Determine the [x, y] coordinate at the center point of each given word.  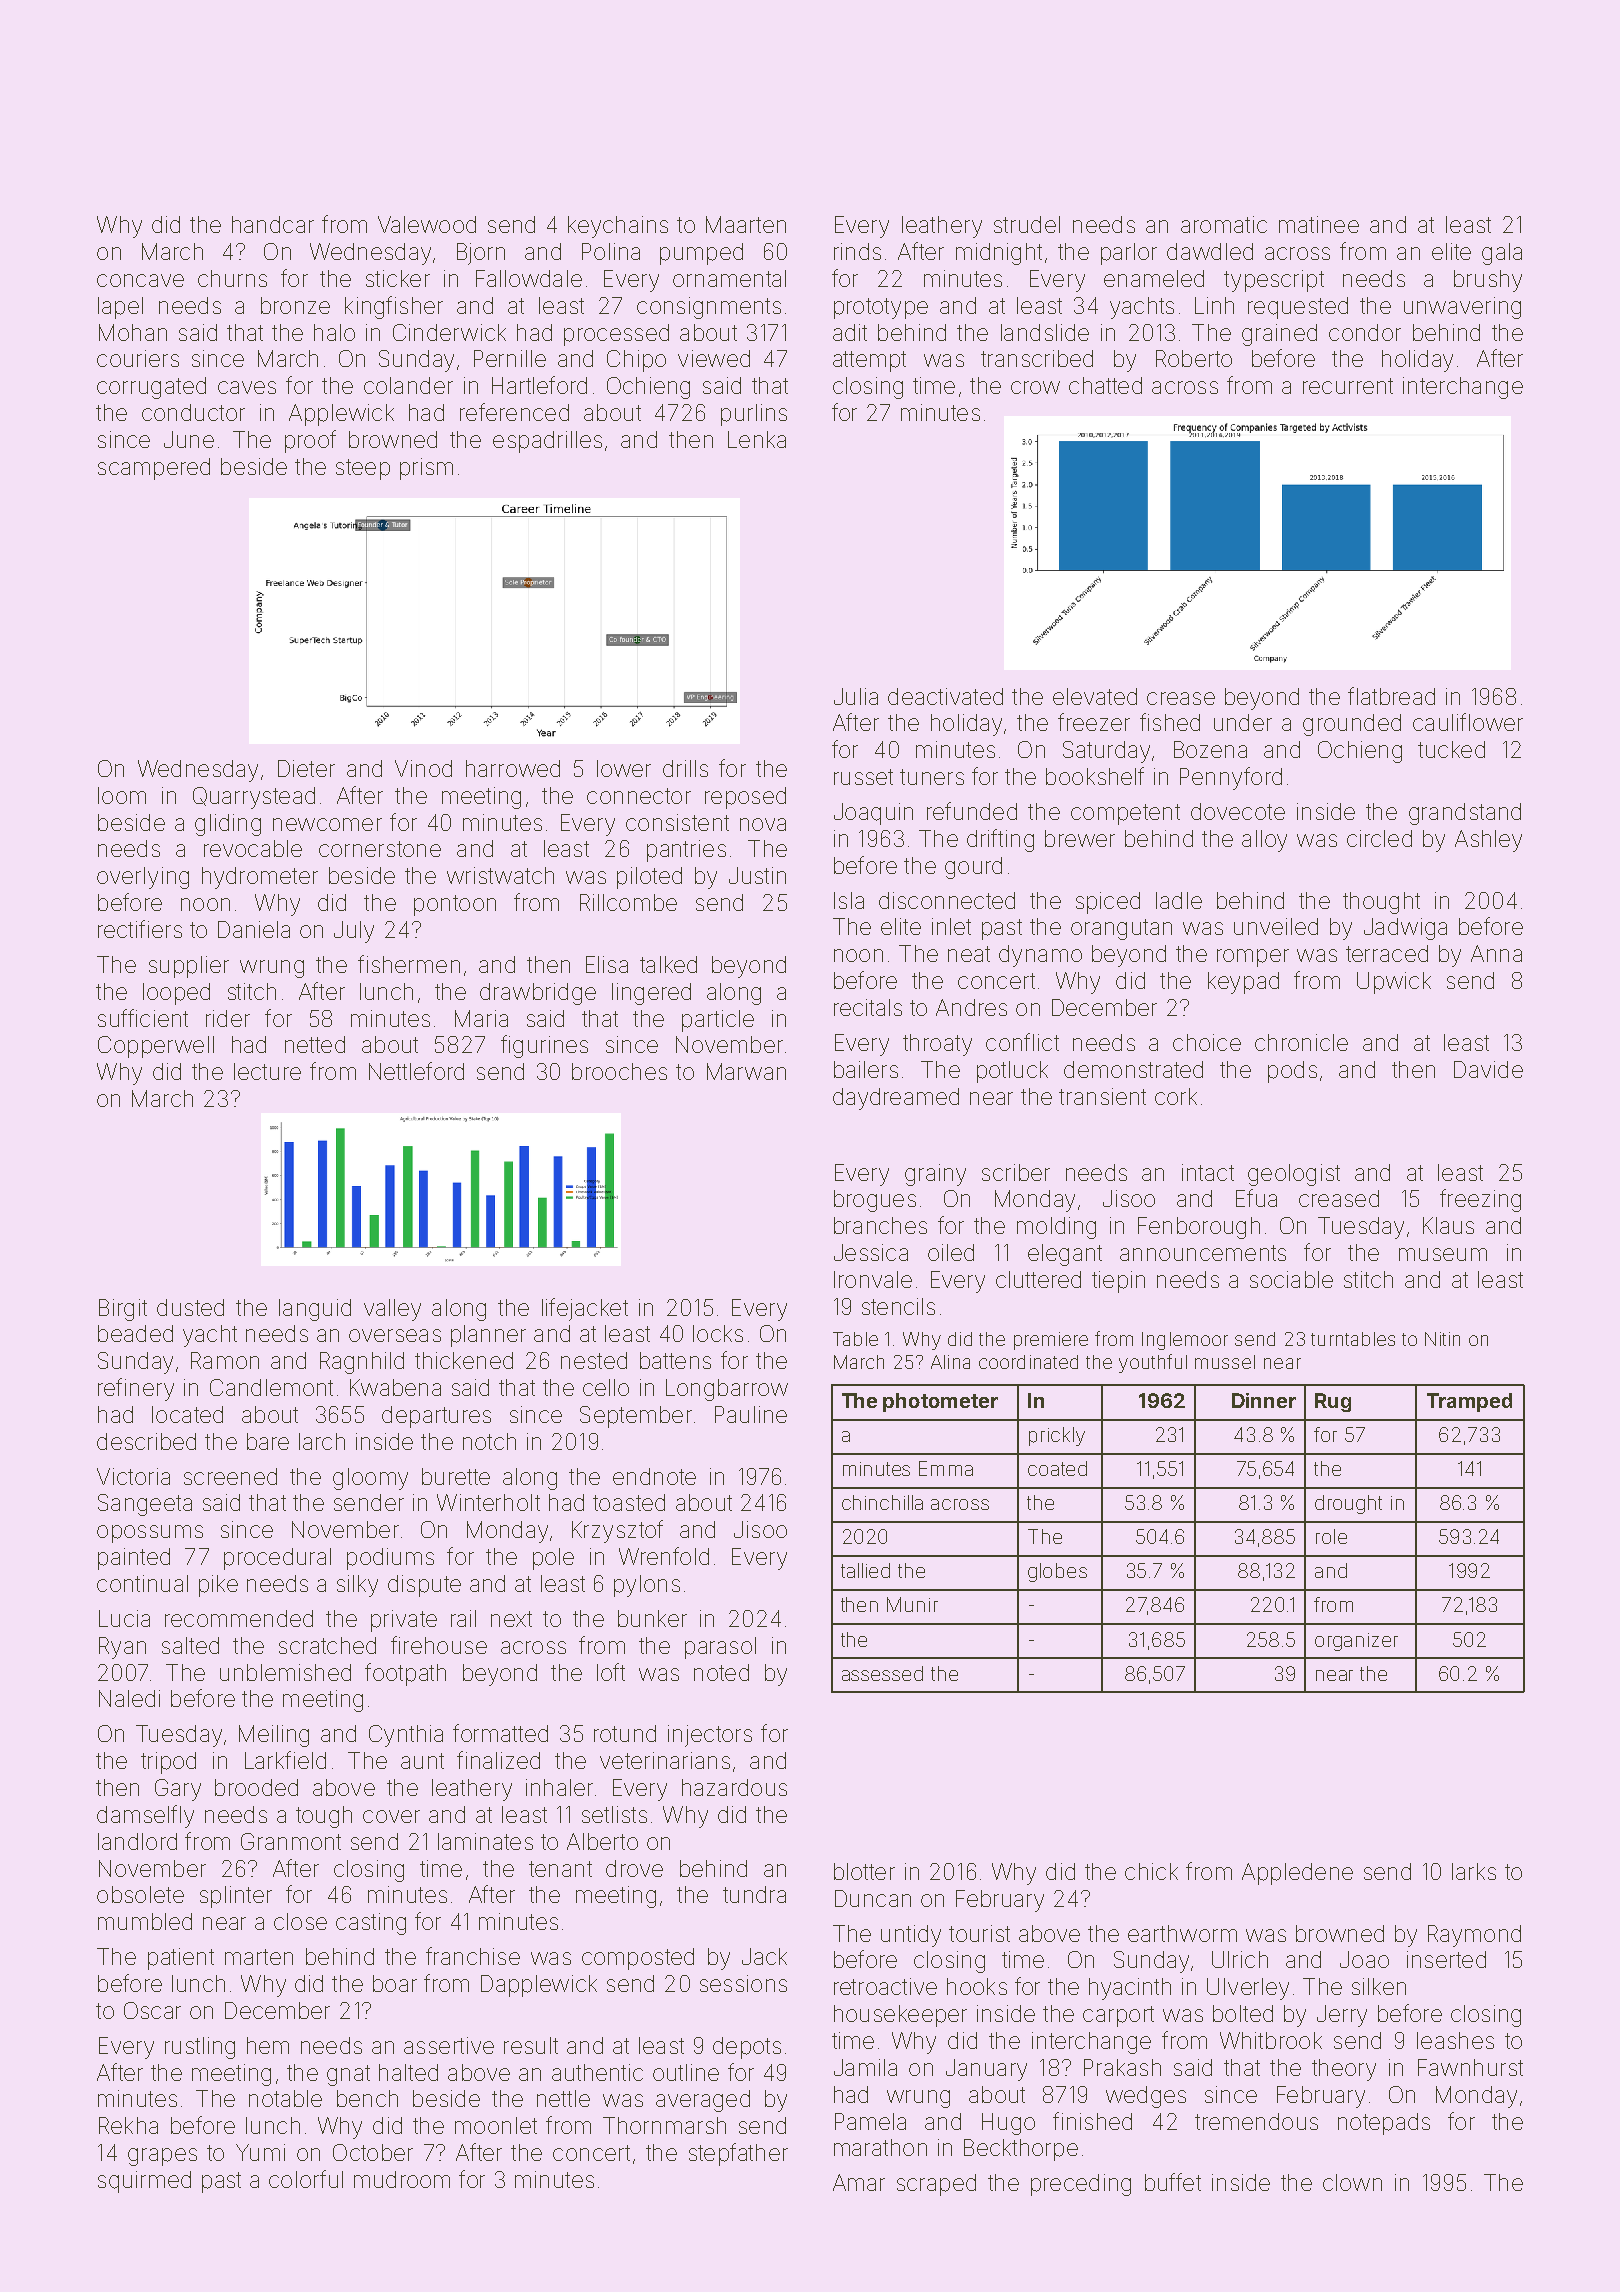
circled [1379, 838]
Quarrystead [254, 798]
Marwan [746, 1071]
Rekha [128, 2125]
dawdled [1210, 251]
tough [324, 1817]
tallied [865, 1570]
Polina [611, 251]
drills [685, 768]
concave [140, 280]
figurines [544, 1046]
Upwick [1394, 983]
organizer [1356, 1642]
